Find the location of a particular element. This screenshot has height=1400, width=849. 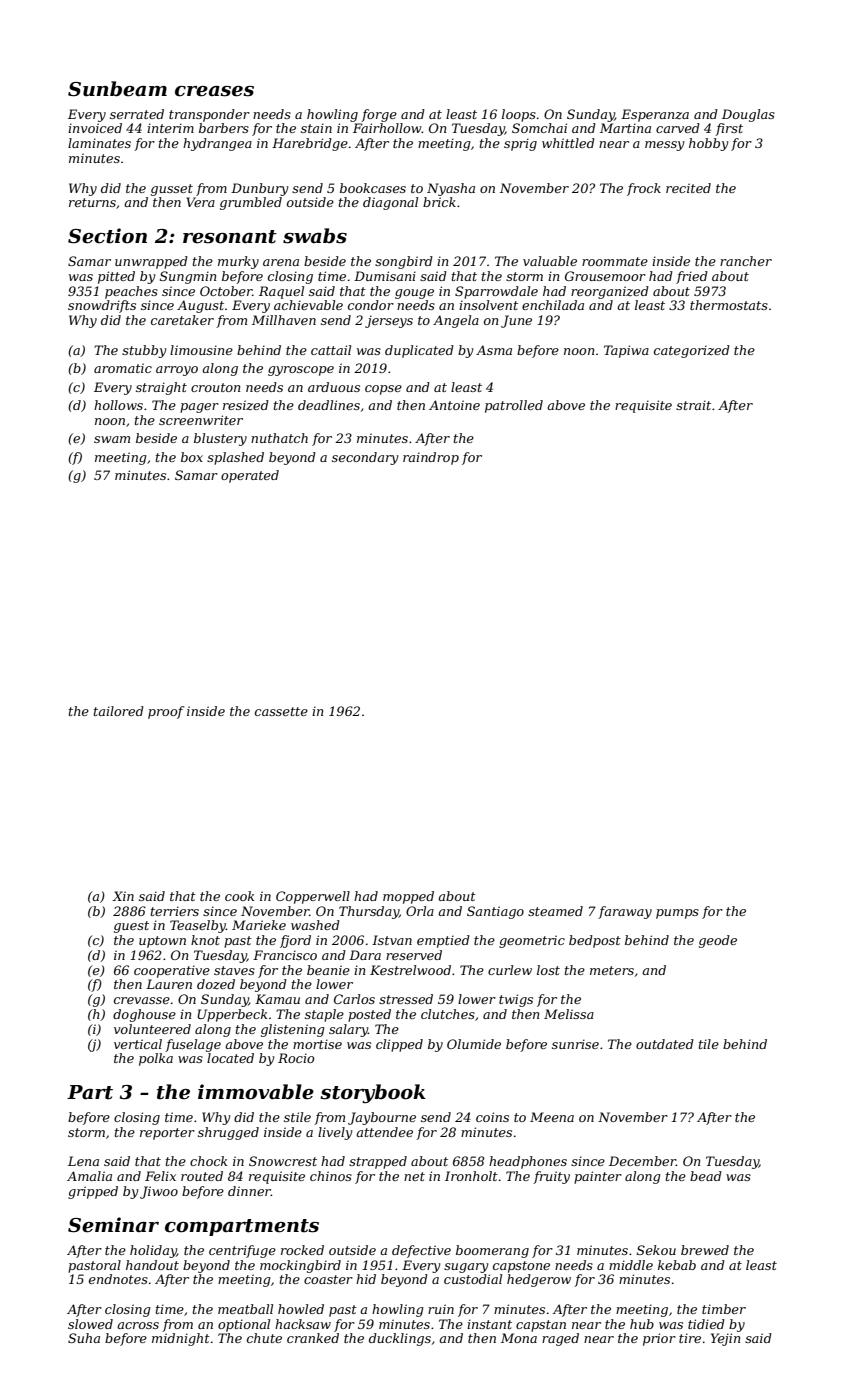

mopped is located at coordinates (408, 897).
